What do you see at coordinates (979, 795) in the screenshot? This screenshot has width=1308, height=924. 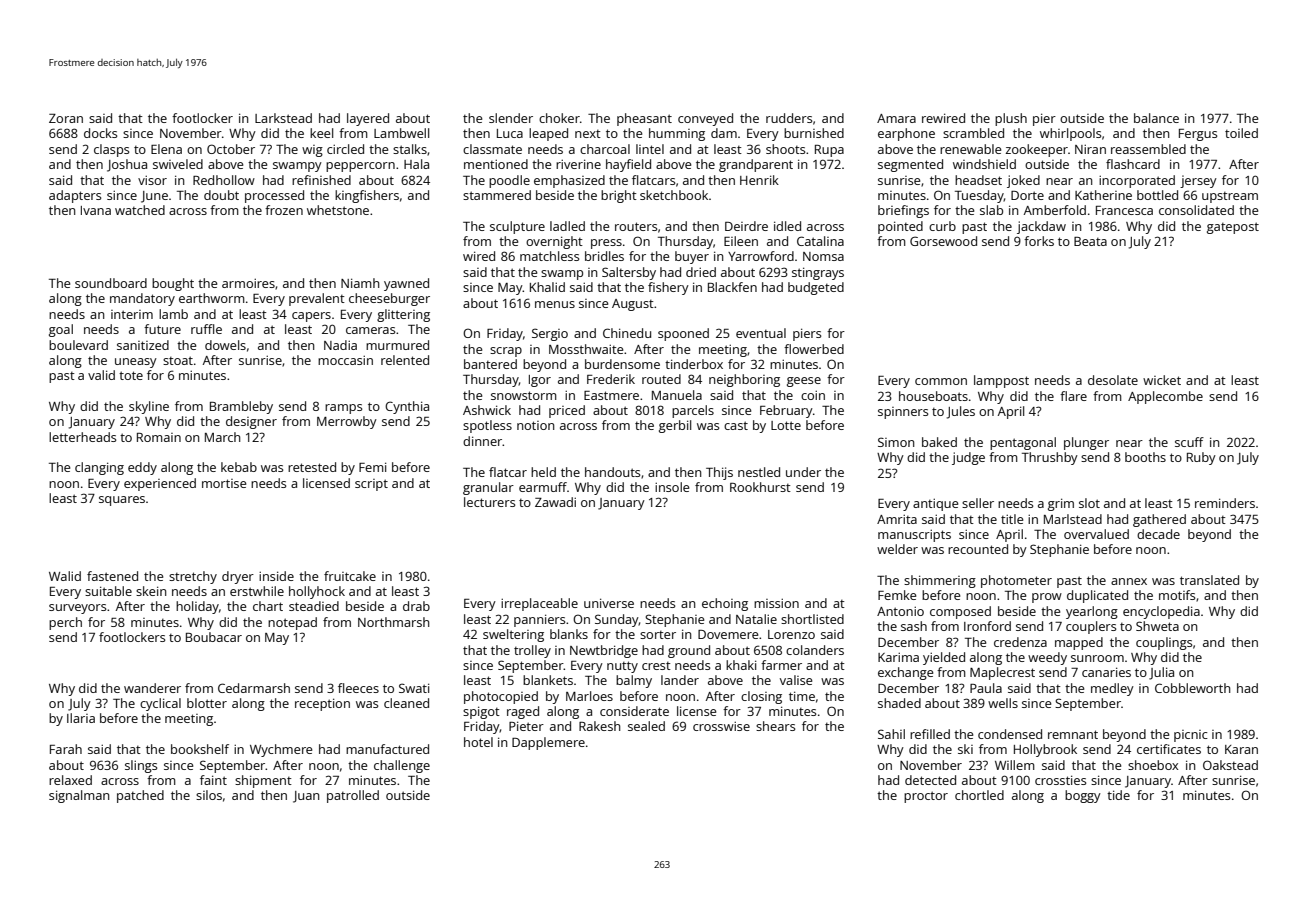 I see `chortled` at bounding box center [979, 795].
